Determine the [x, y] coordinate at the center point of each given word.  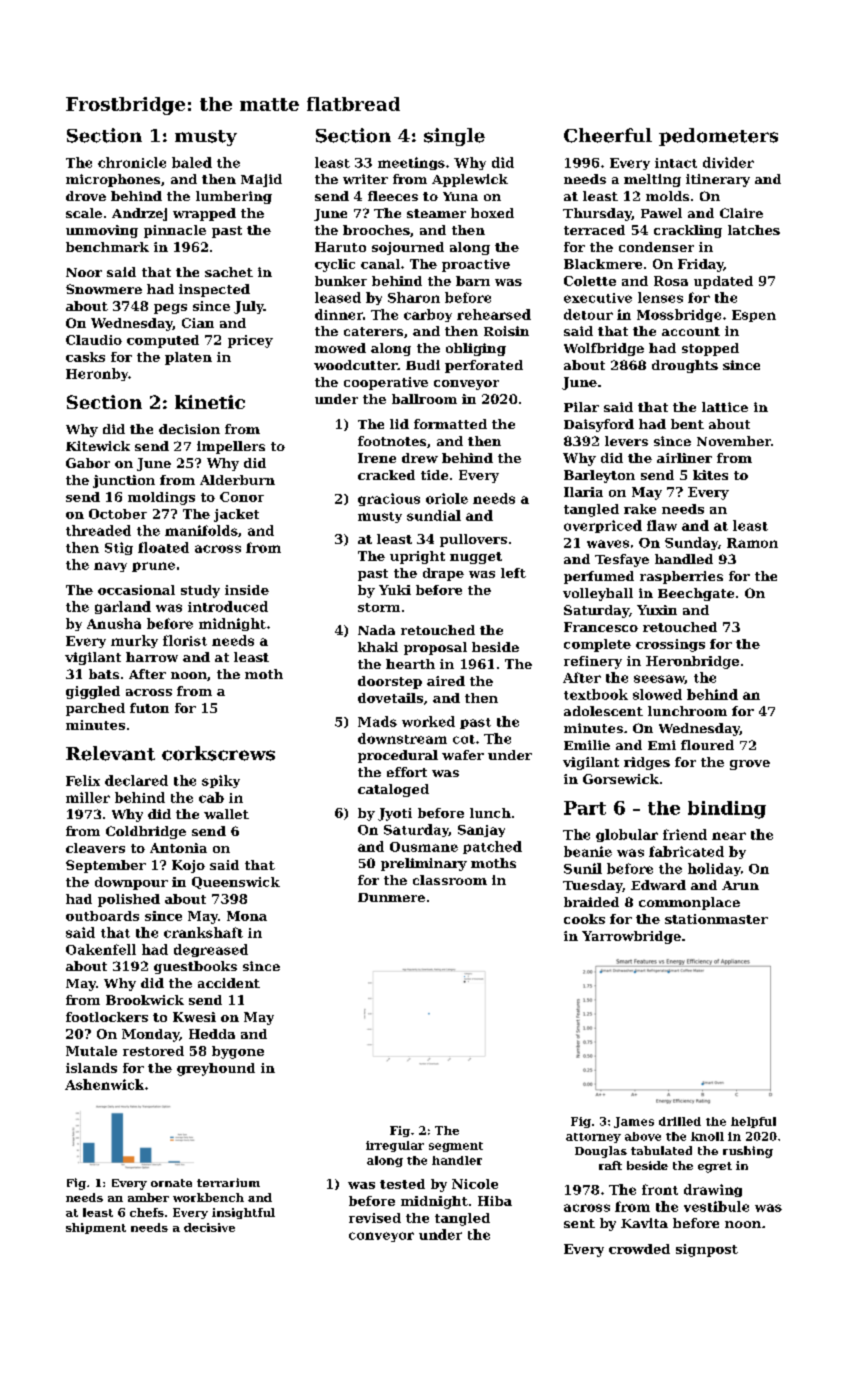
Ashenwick [104, 1084]
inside [247, 590]
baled [192, 162]
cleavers [95, 848]
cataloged [393, 790]
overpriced [603, 526]
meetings [411, 163]
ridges [647, 763]
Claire [741, 213]
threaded [98, 530]
